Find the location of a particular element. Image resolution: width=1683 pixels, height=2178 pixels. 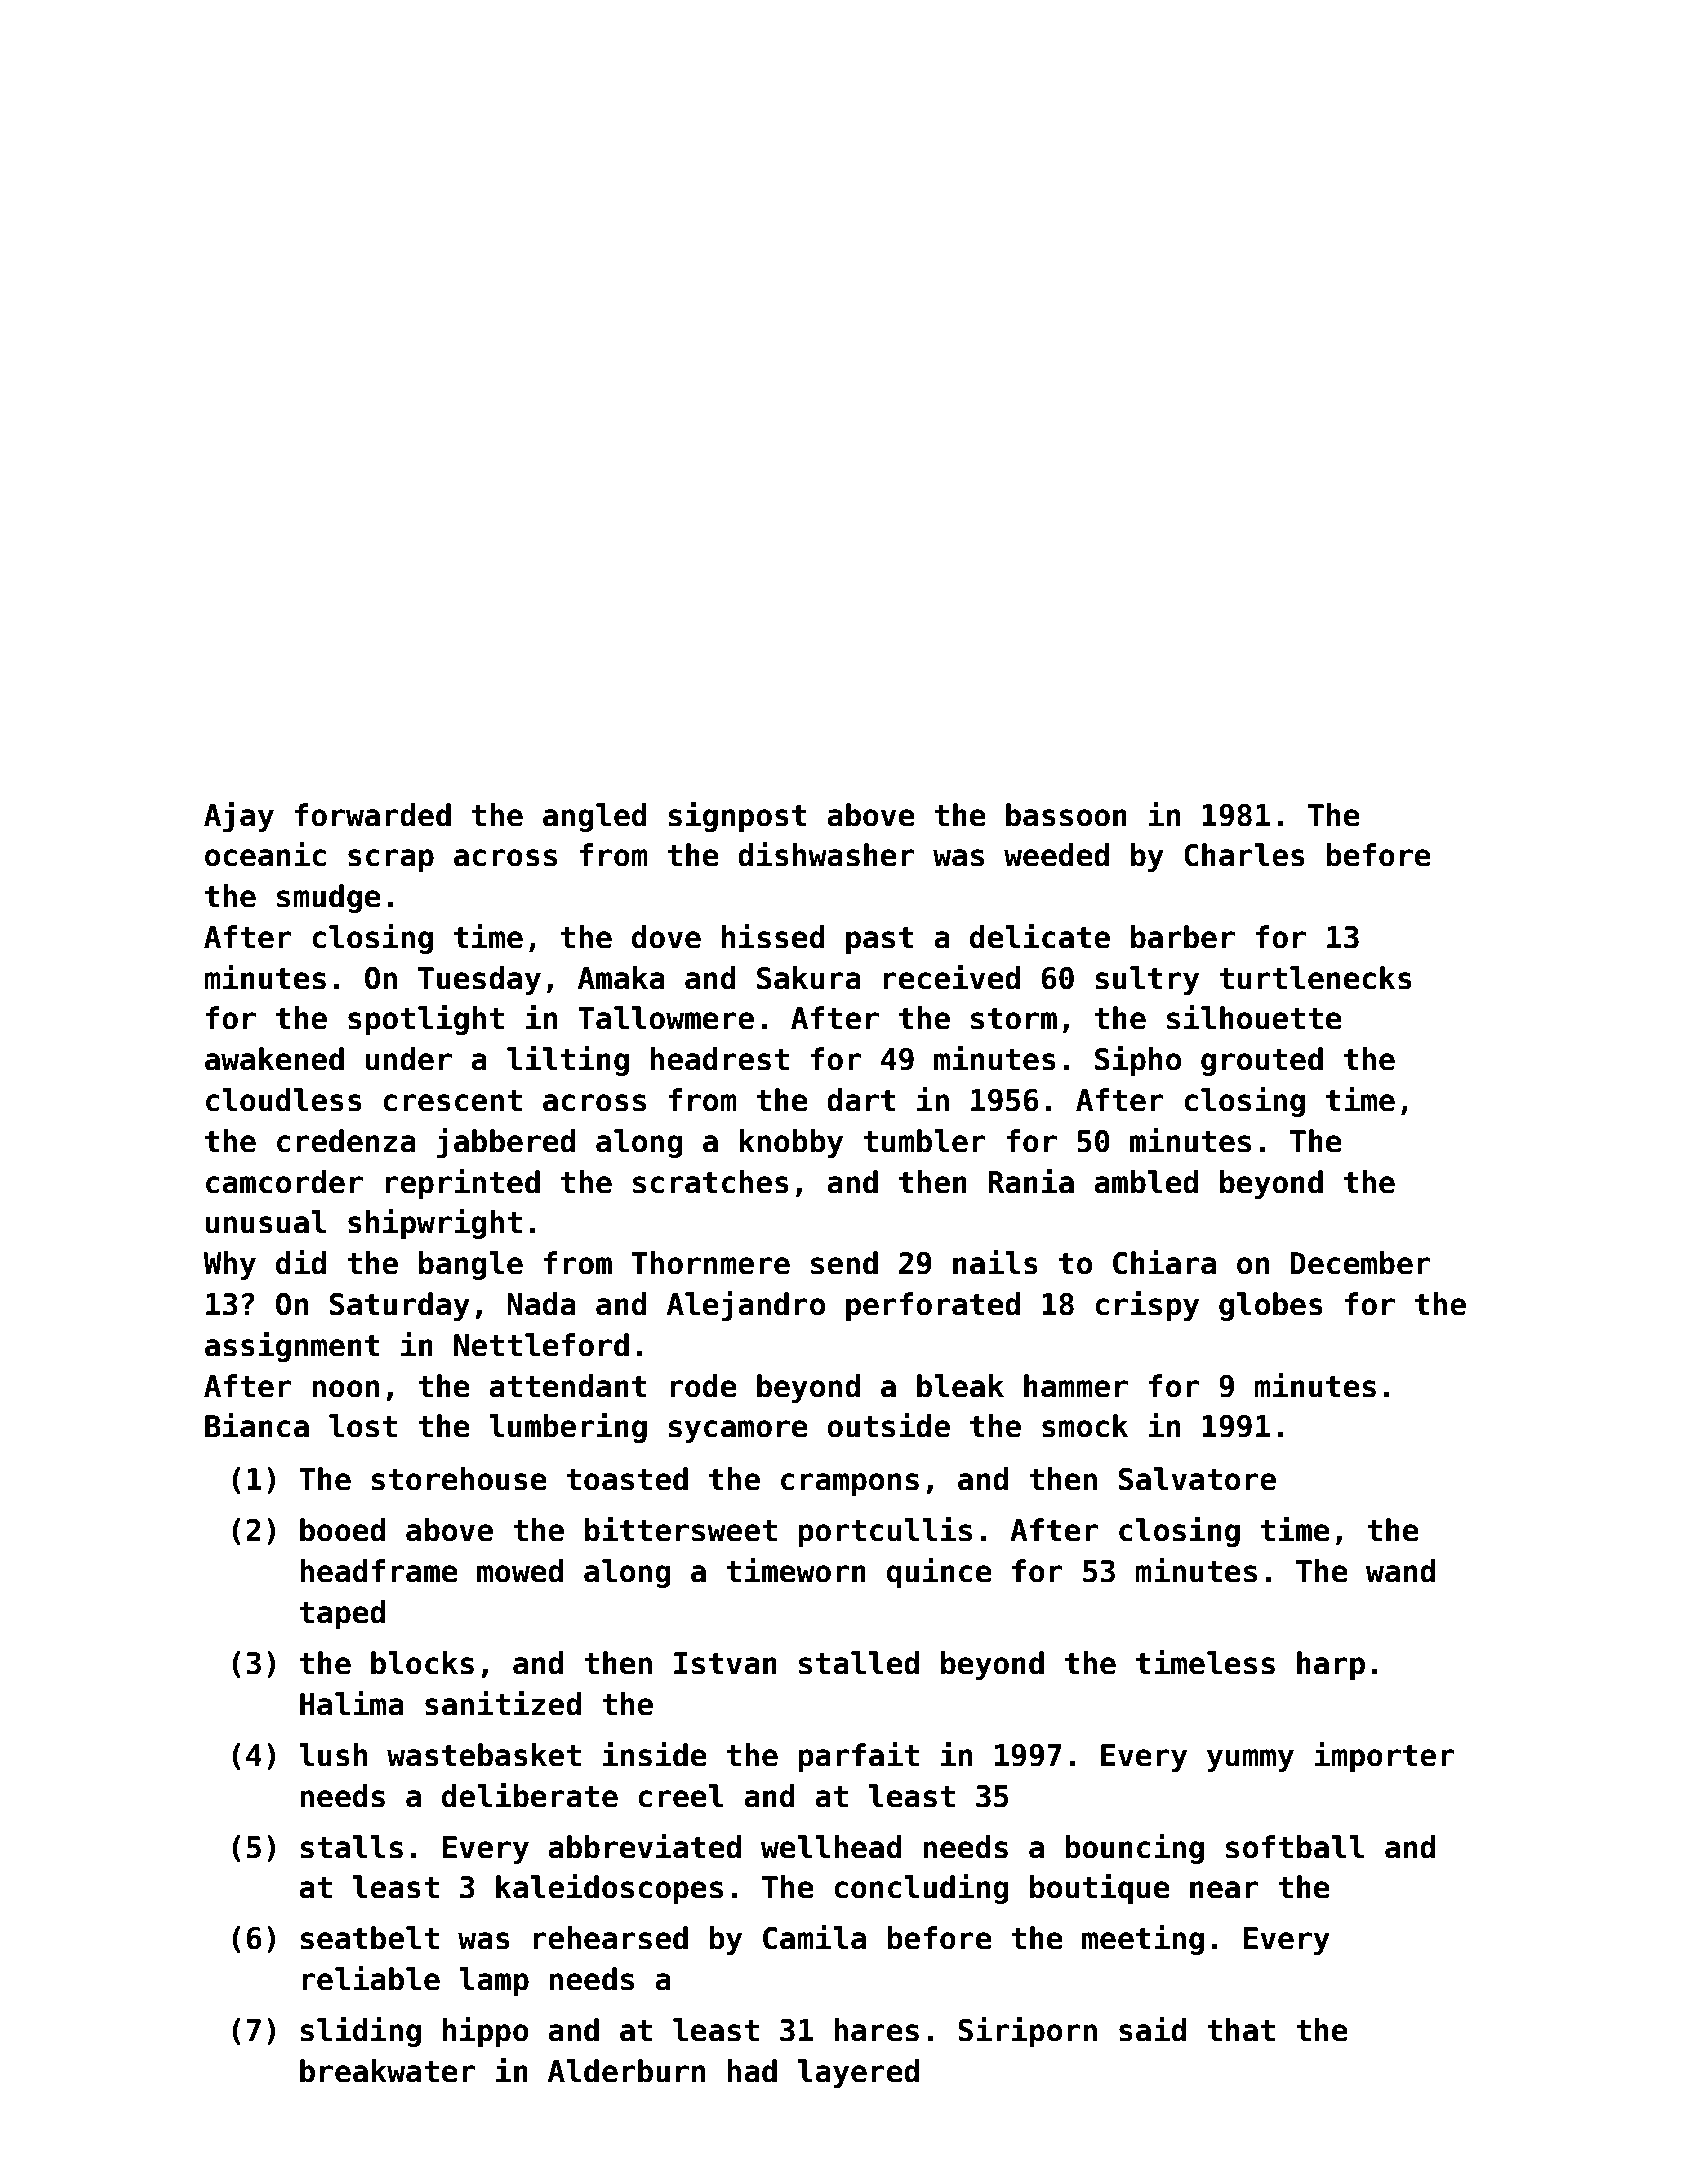

nails is located at coordinates (995, 1262).
